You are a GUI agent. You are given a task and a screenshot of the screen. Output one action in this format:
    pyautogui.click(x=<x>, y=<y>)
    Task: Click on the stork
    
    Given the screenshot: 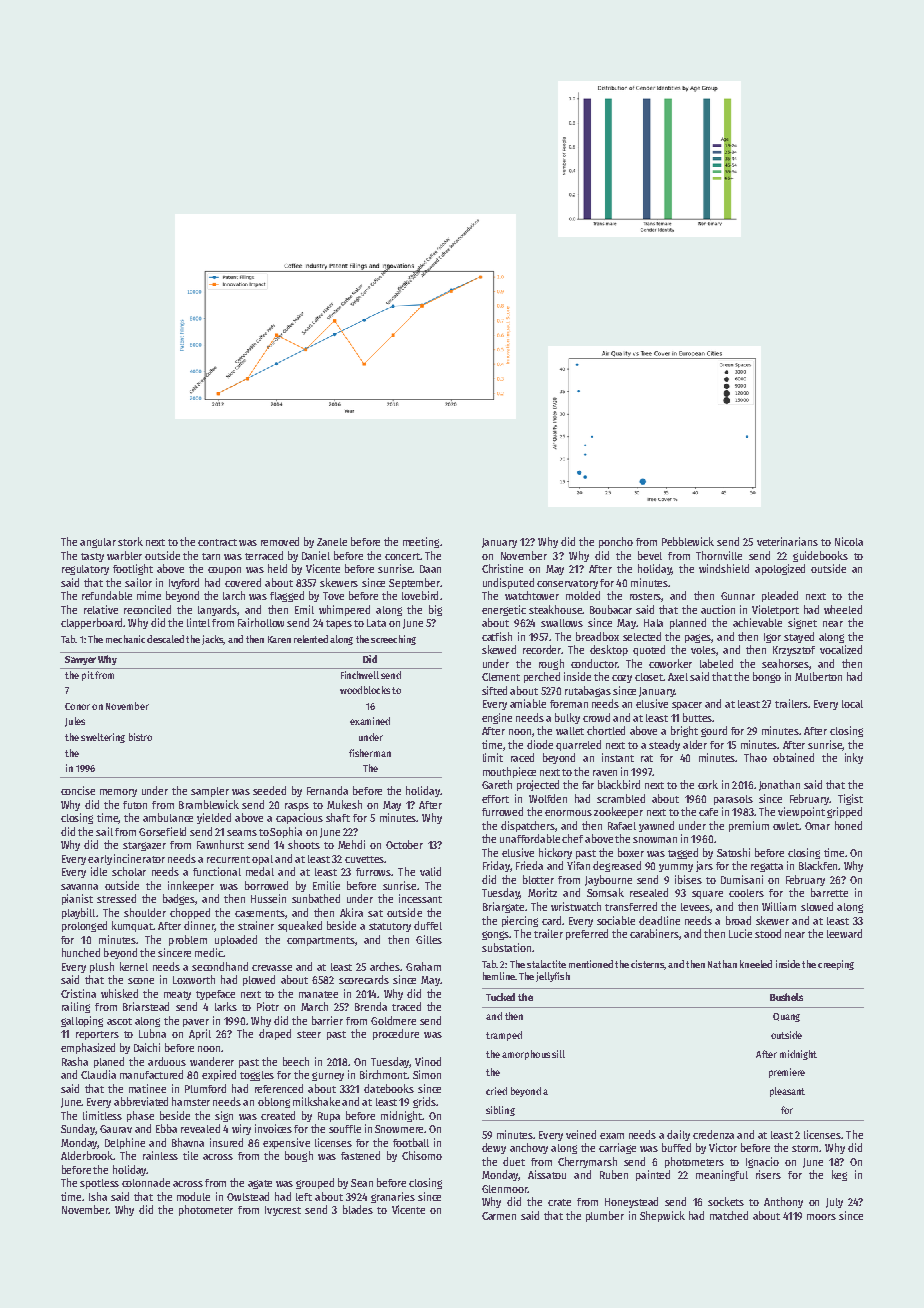 What is the action you would take?
    pyautogui.click(x=130, y=541)
